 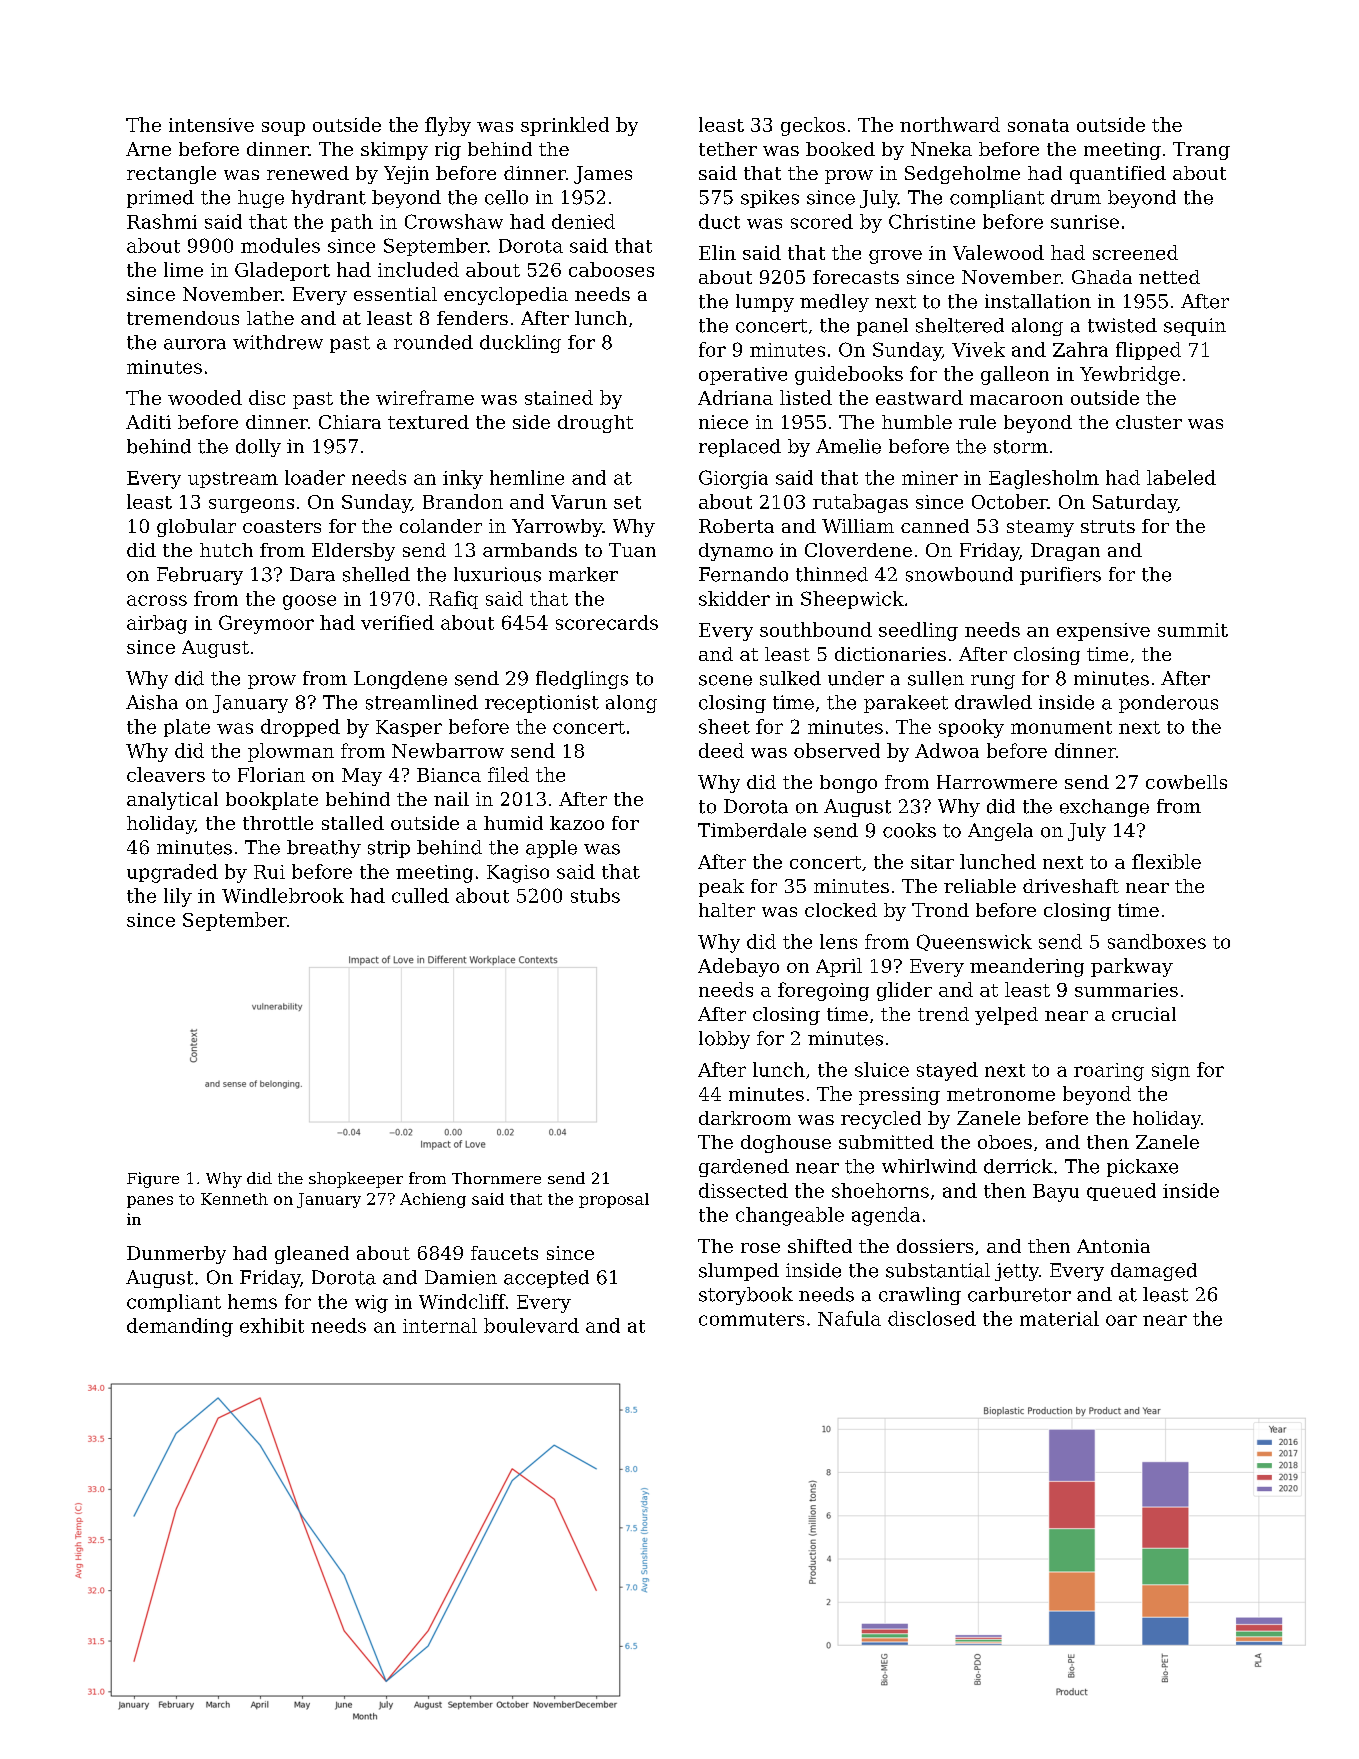 I want to click on tether, so click(x=728, y=149).
